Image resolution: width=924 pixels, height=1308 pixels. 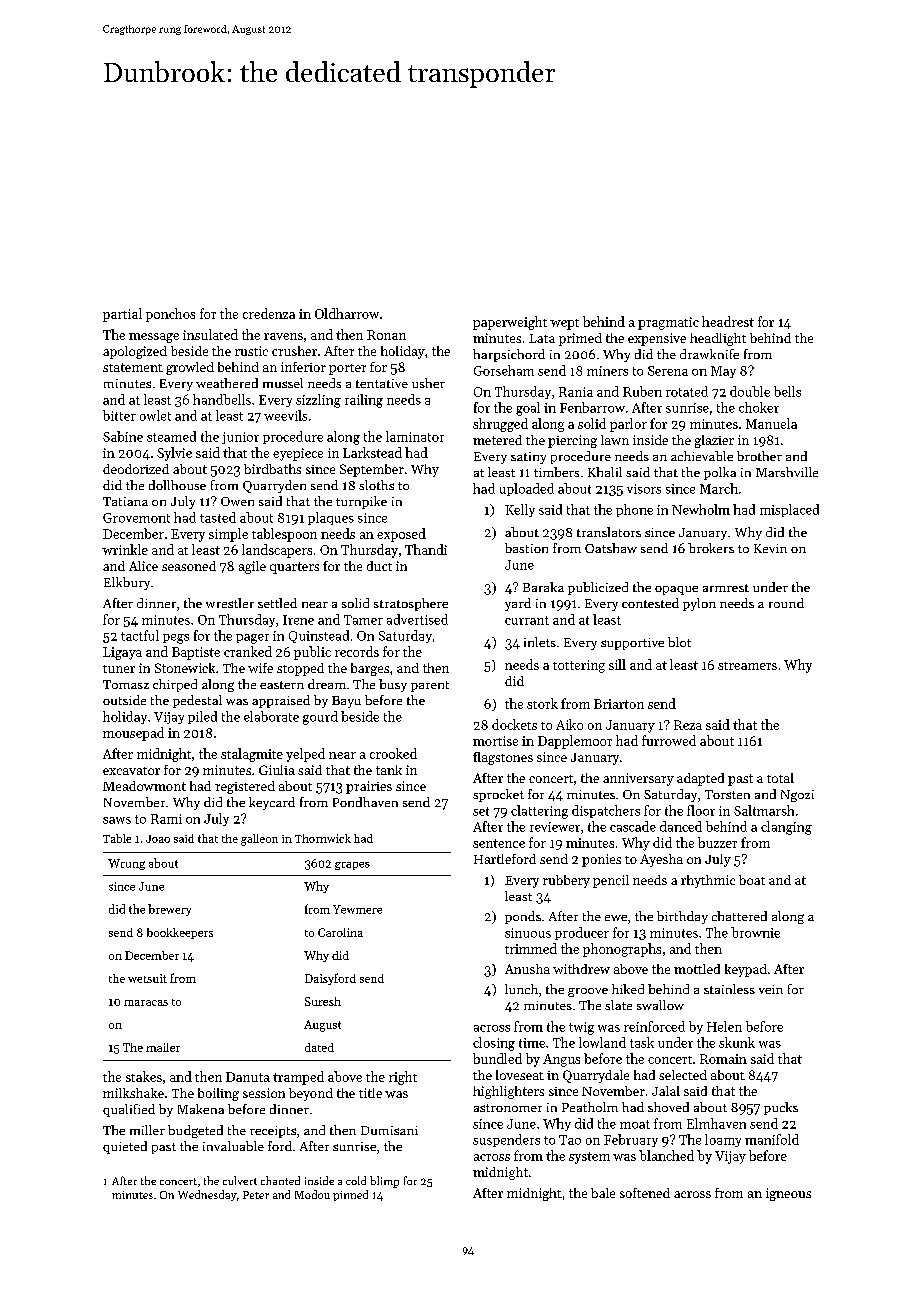 What do you see at coordinates (728, 321) in the screenshot?
I see `headrest` at bounding box center [728, 321].
